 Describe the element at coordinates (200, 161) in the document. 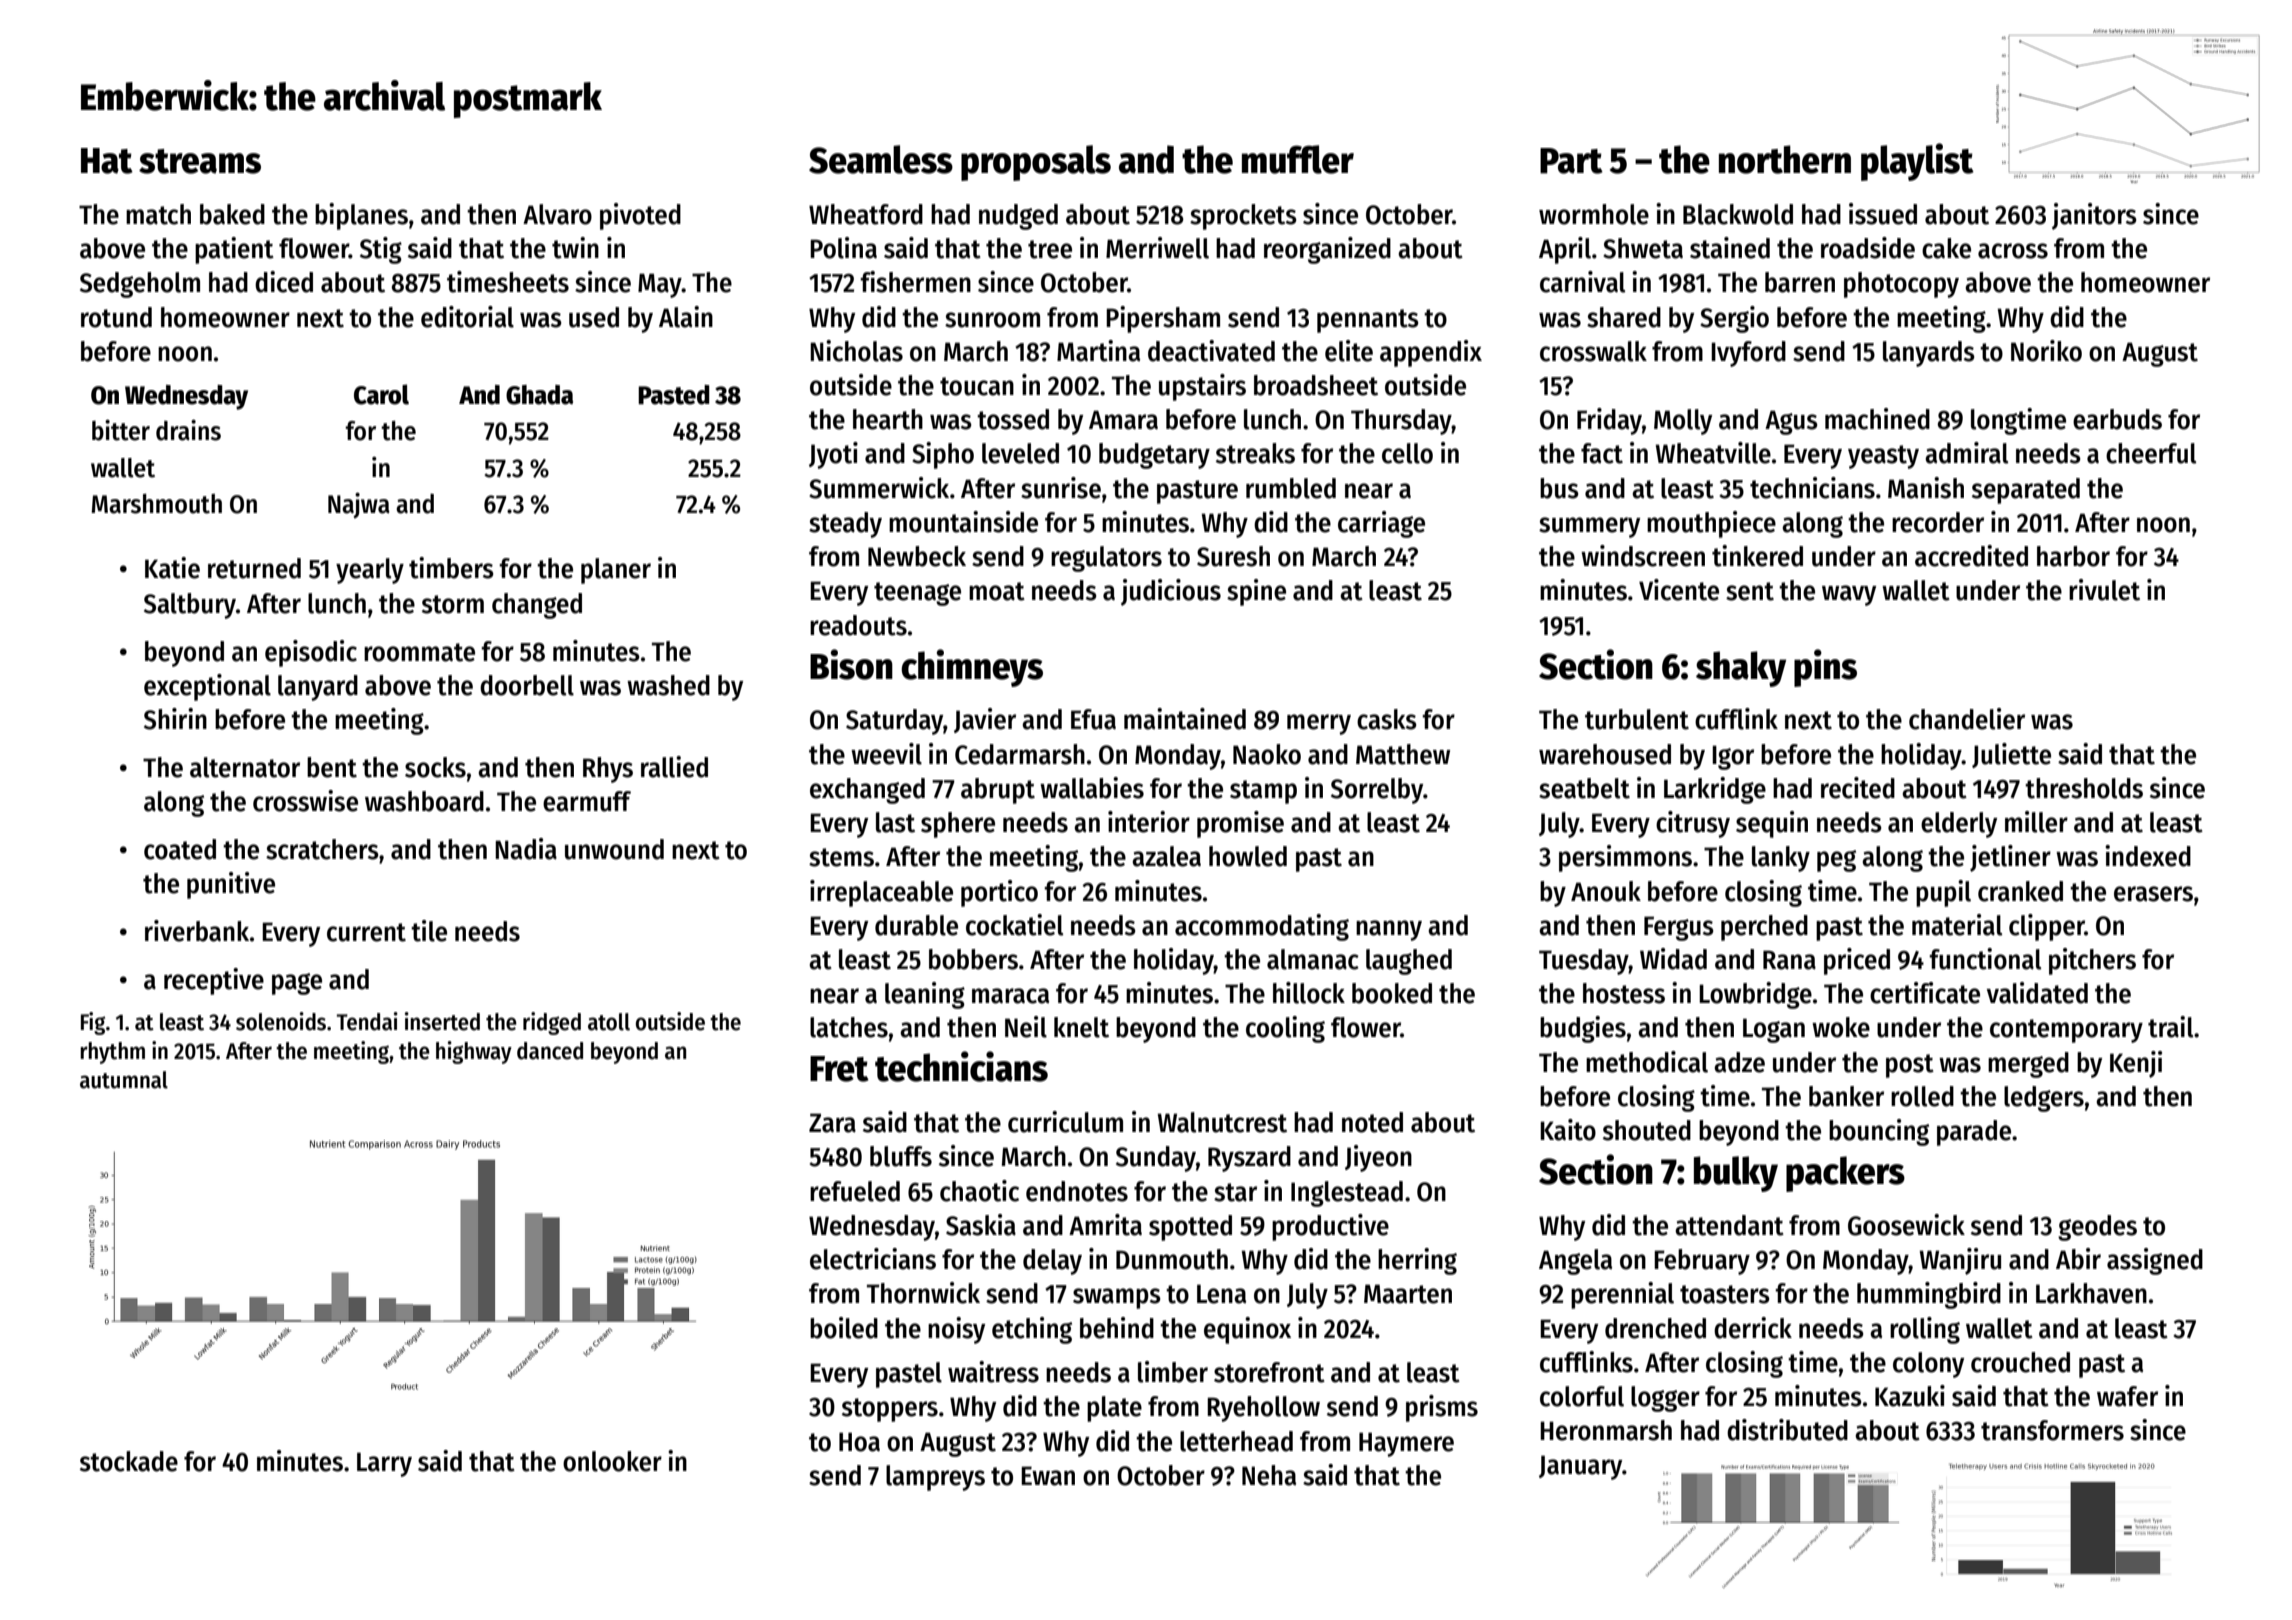

I see `streams` at that location.
